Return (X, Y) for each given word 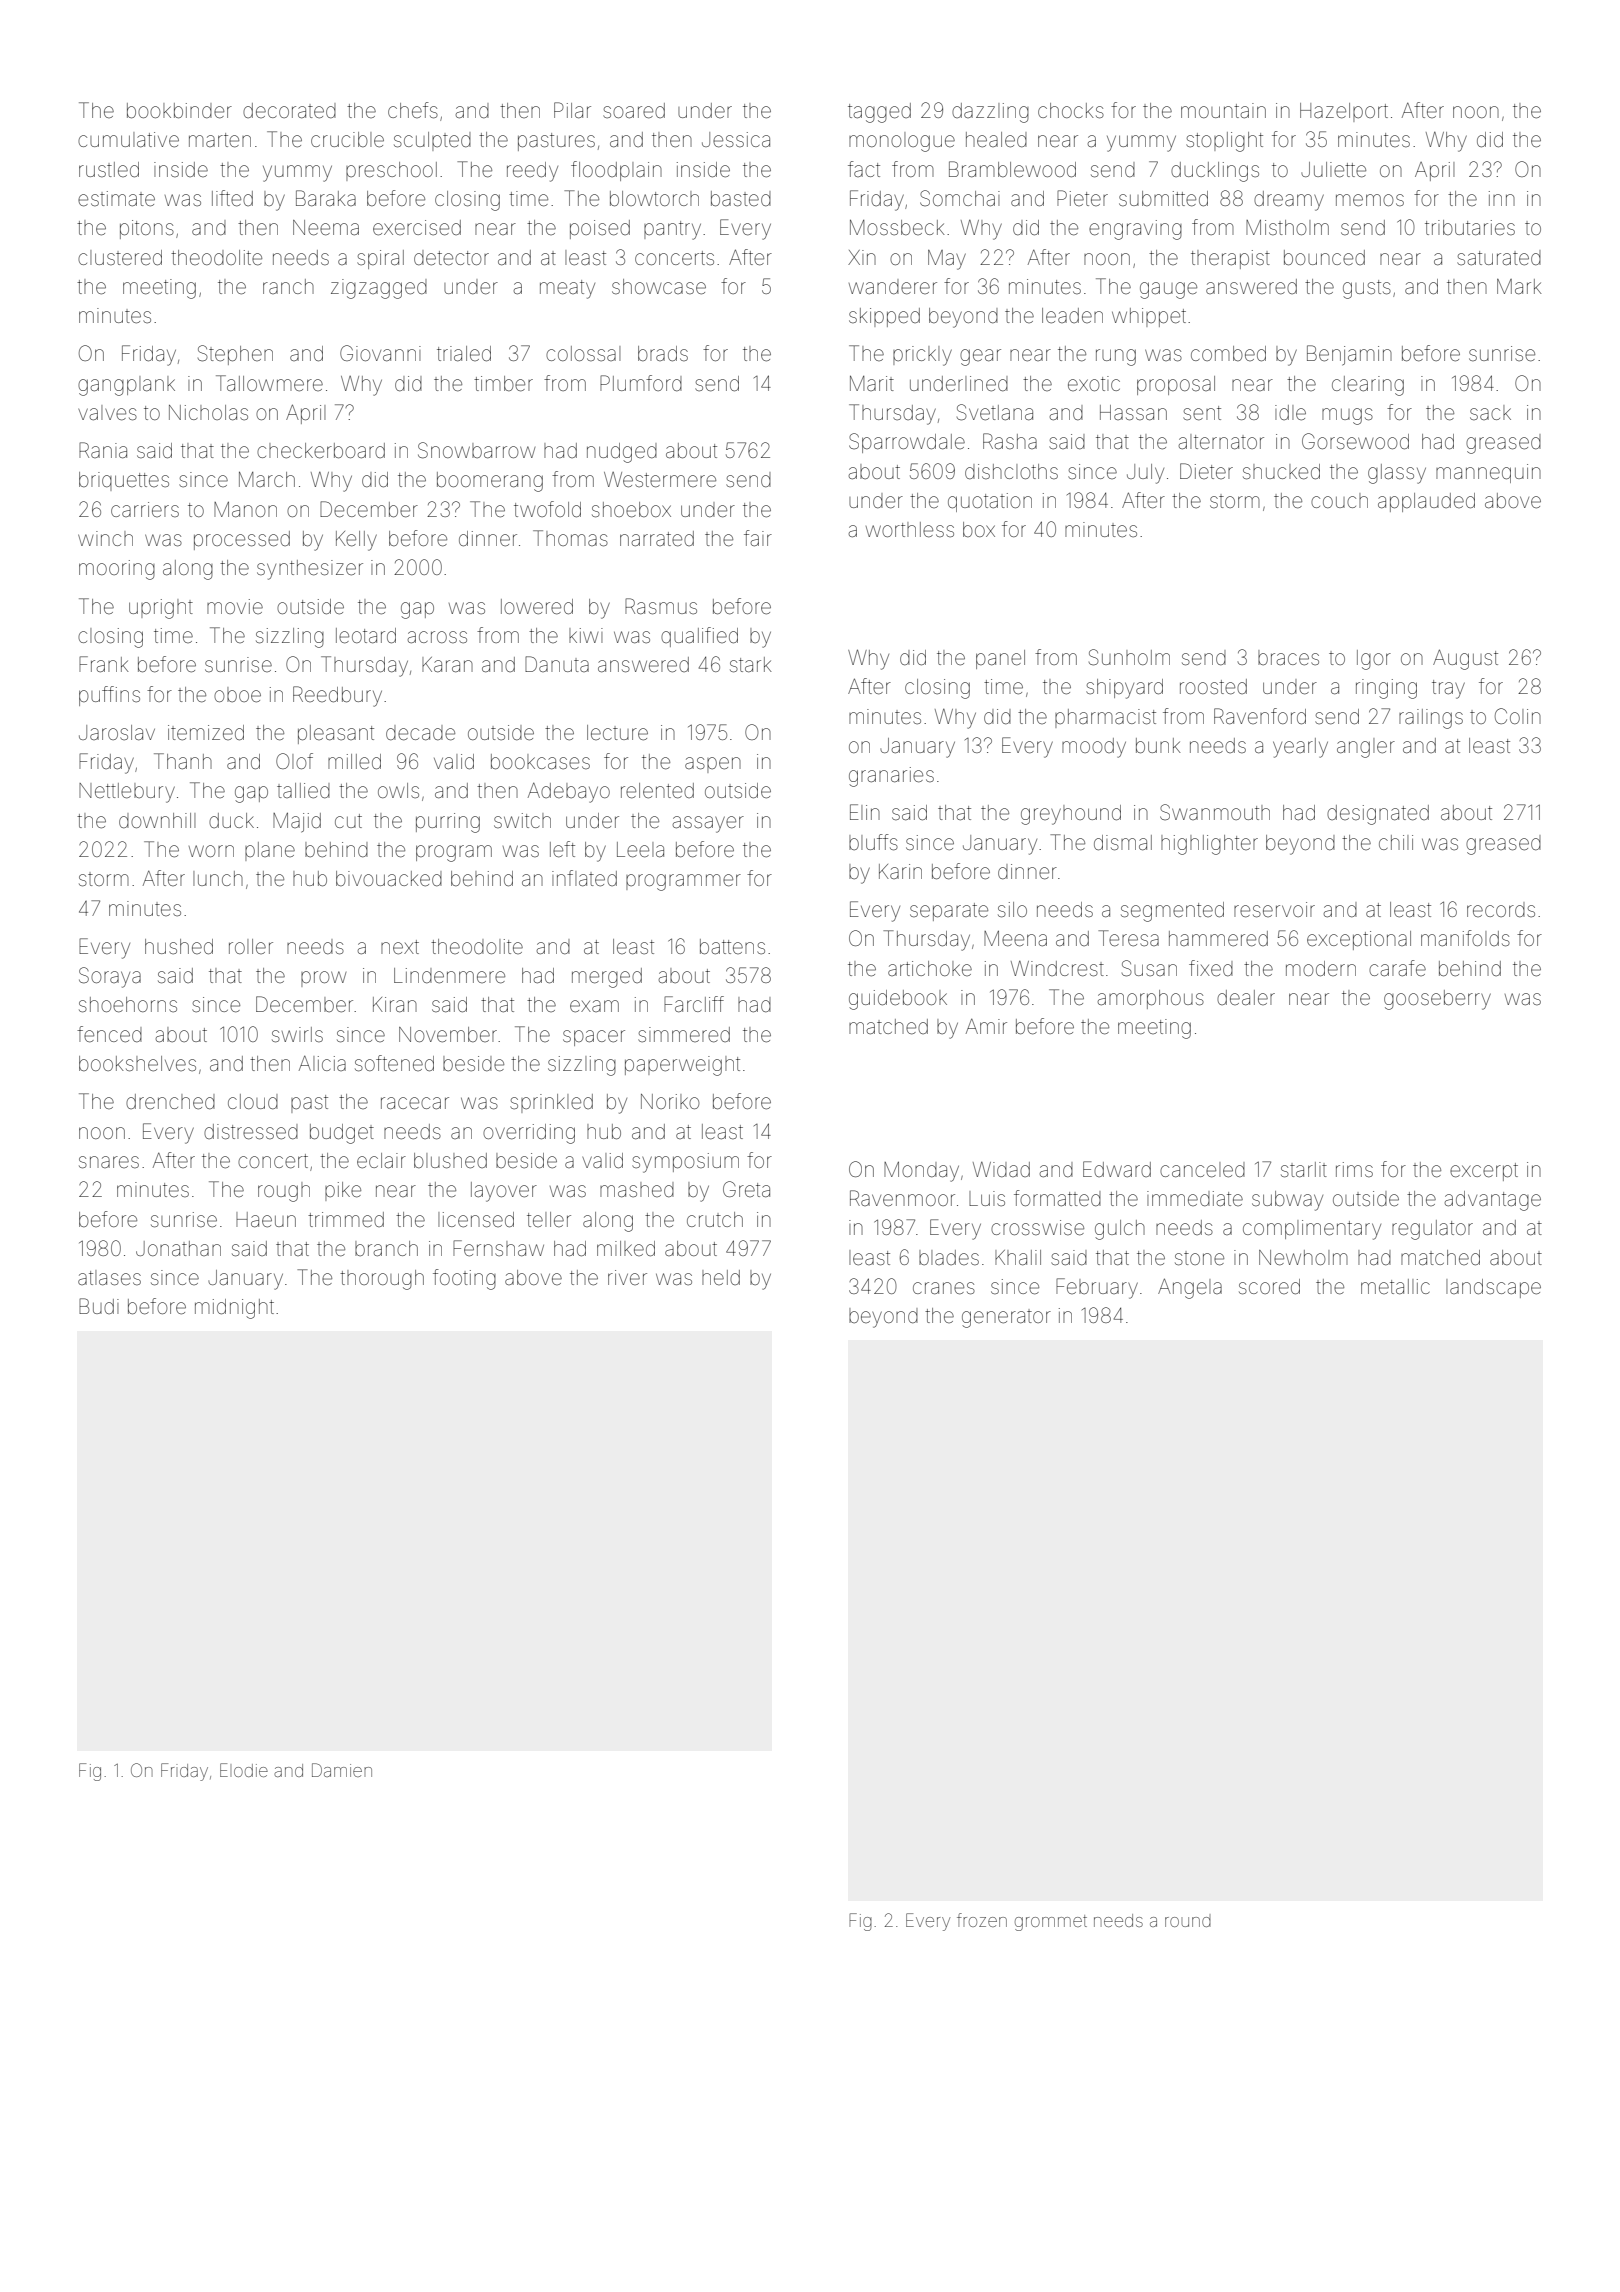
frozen (982, 1920)
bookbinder (179, 111)
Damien (342, 1770)
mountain (1223, 110)
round (1188, 1922)
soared (634, 111)
